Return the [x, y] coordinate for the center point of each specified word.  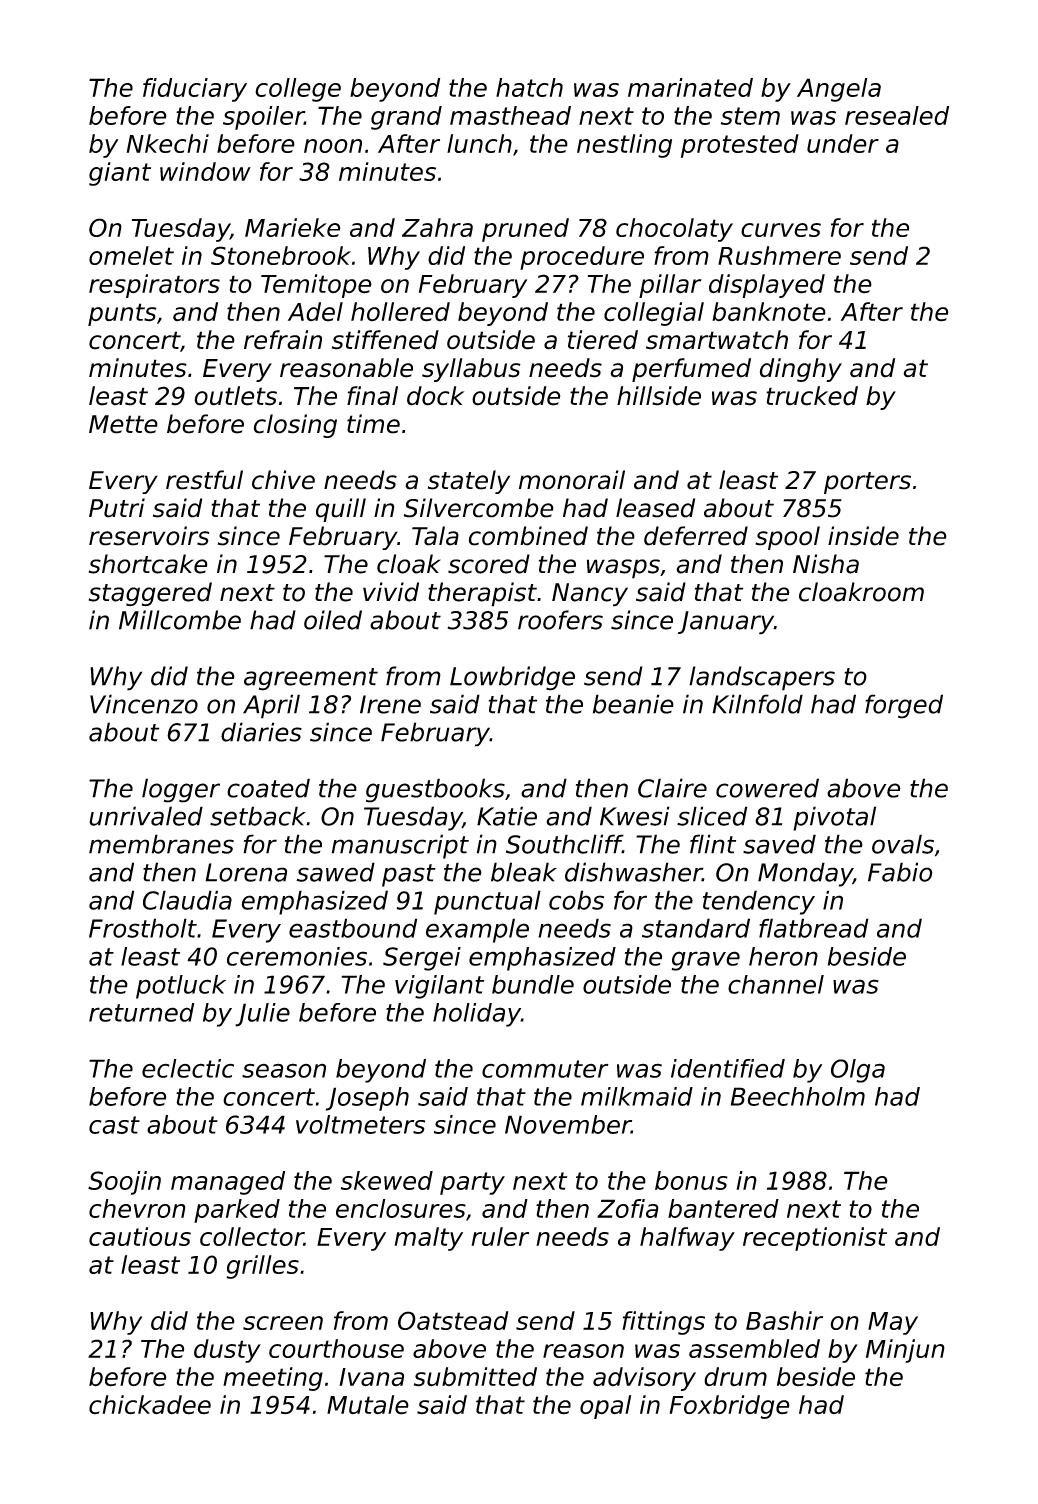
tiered [603, 340]
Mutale [368, 1405]
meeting [273, 1379]
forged [904, 706]
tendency [759, 902]
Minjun [905, 1351]
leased [655, 508]
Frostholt [143, 928]
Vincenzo [144, 704]
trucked [812, 396]
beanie [633, 704]
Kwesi [635, 816]
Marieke [292, 227]
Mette [123, 424]
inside [863, 536]
